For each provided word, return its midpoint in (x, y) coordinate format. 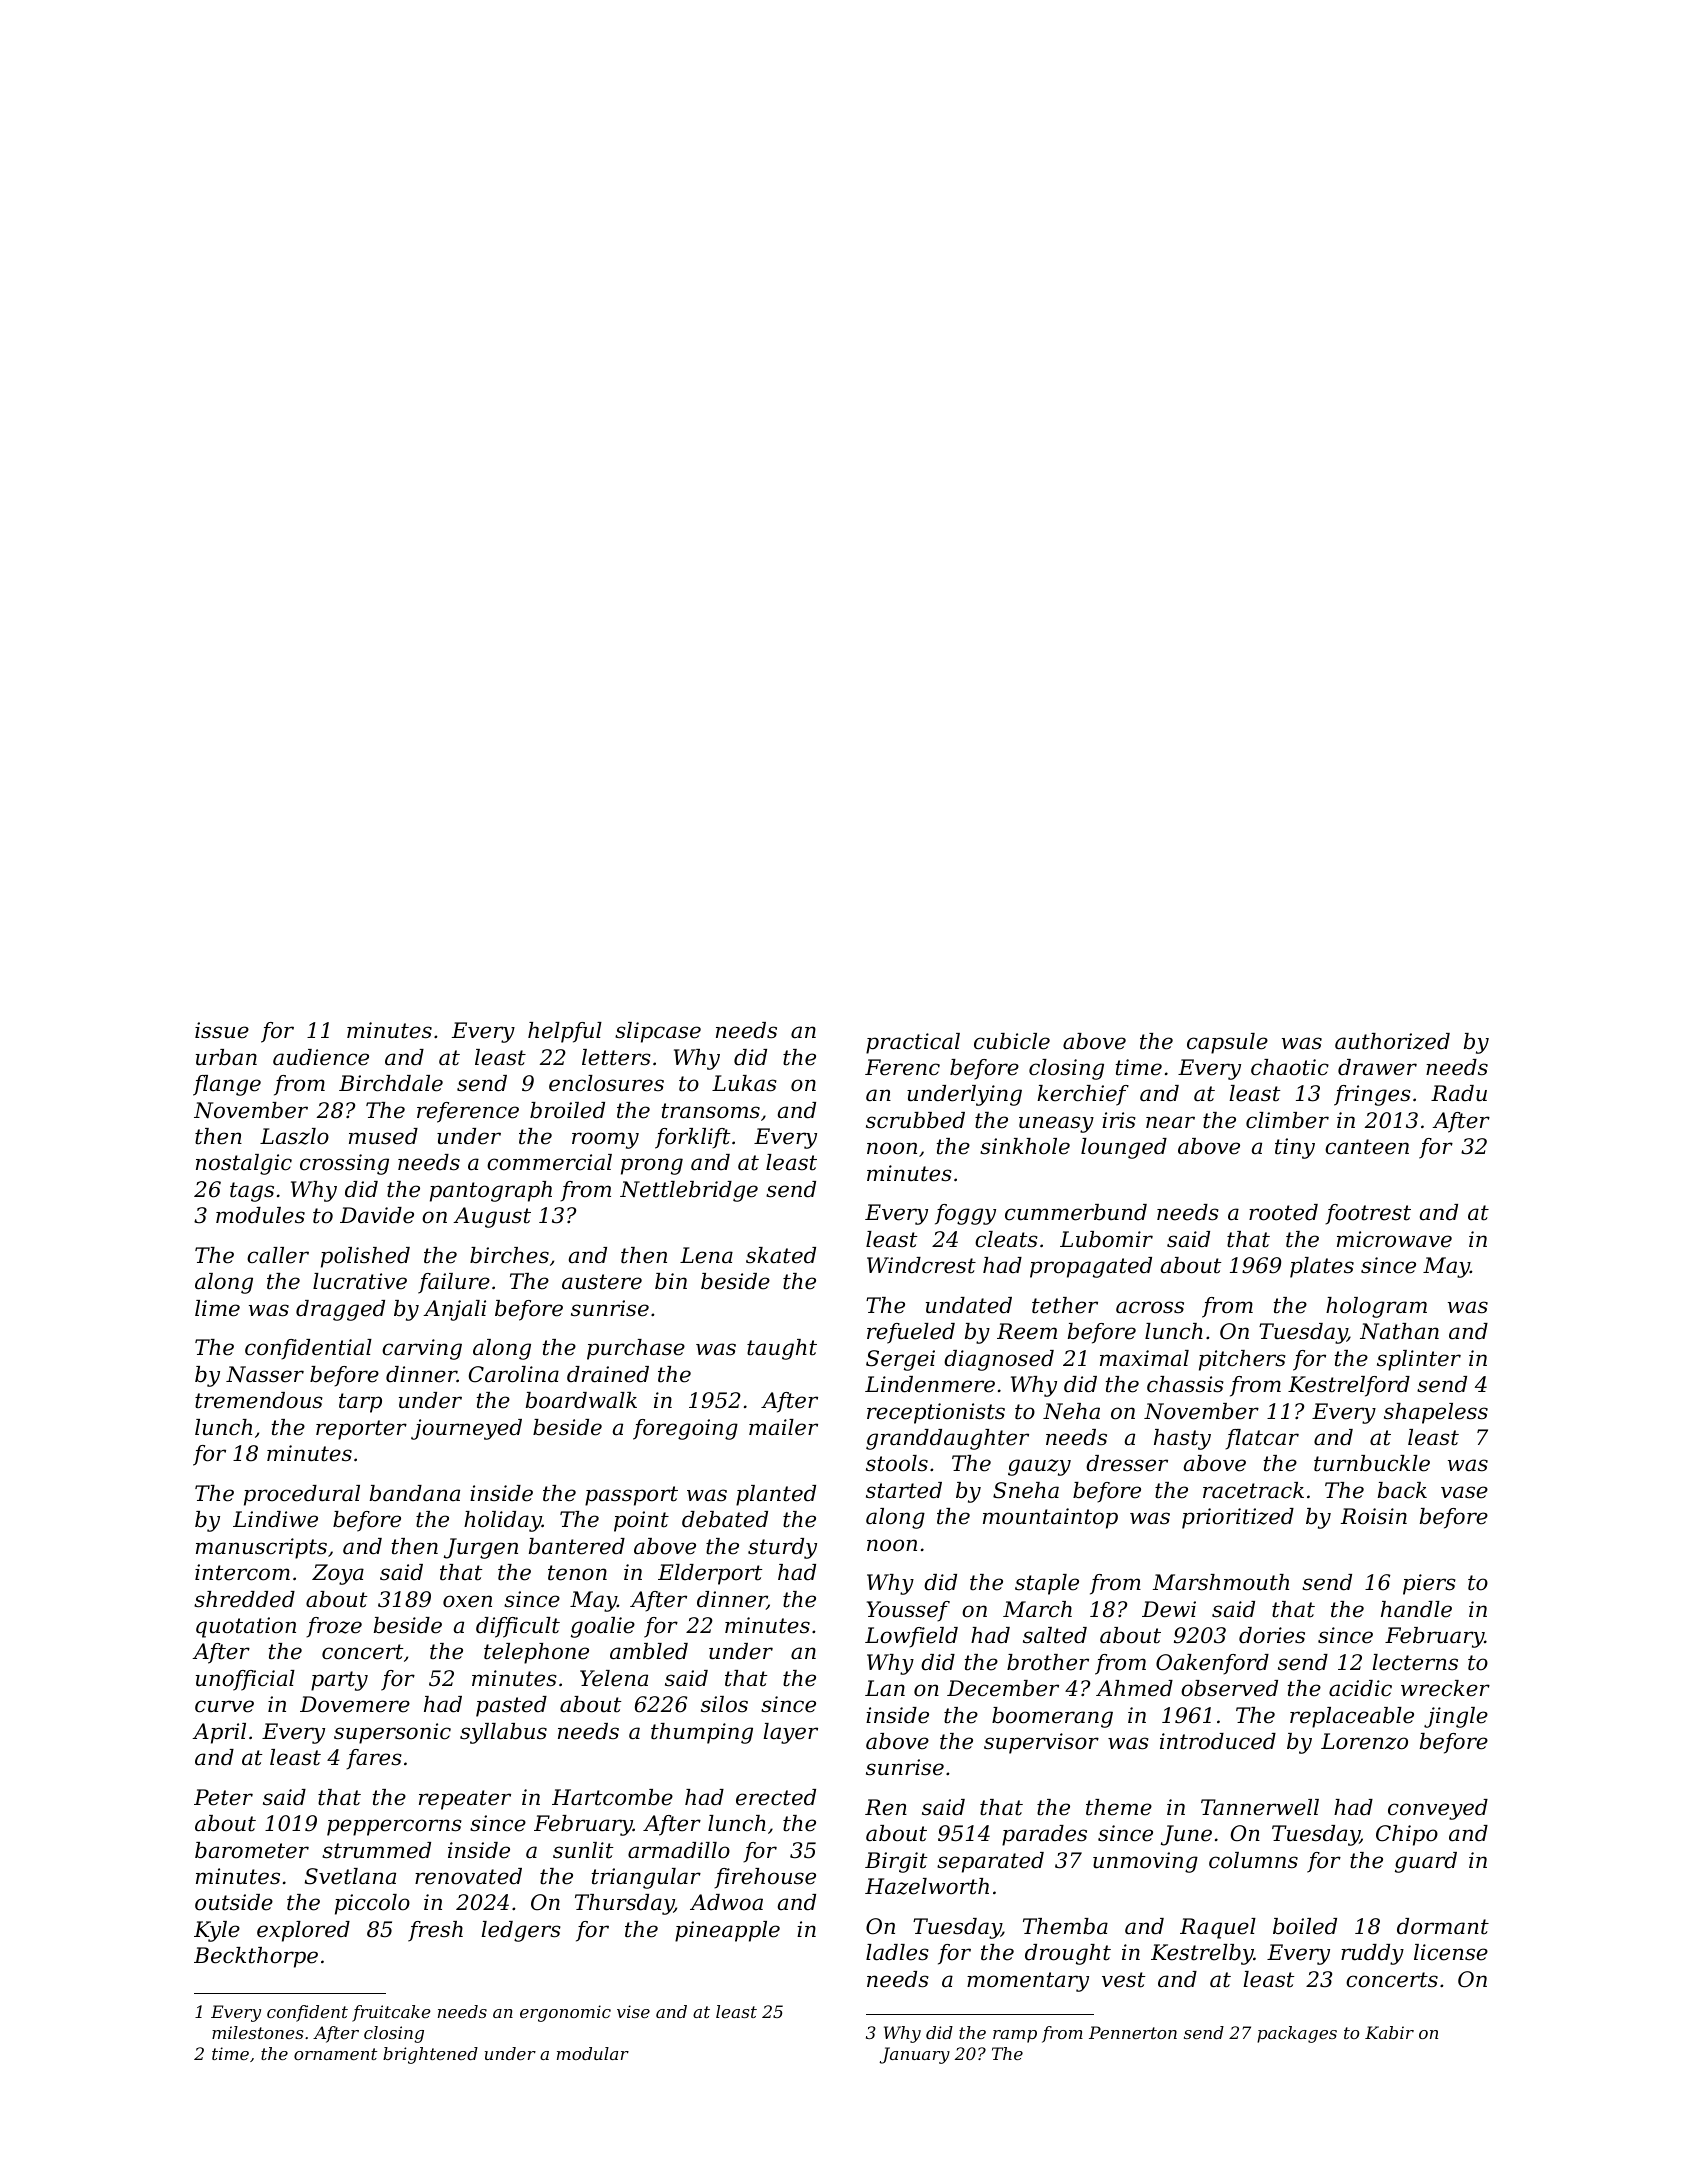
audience (321, 1057)
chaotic (1290, 1067)
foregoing (685, 1429)
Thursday (624, 1904)
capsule (1227, 1043)
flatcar (1262, 1439)
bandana (415, 1493)
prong (652, 1166)
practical (913, 1043)
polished (365, 1257)
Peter (223, 1797)
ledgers (521, 1931)
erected (776, 1797)
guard (1426, 1862)
